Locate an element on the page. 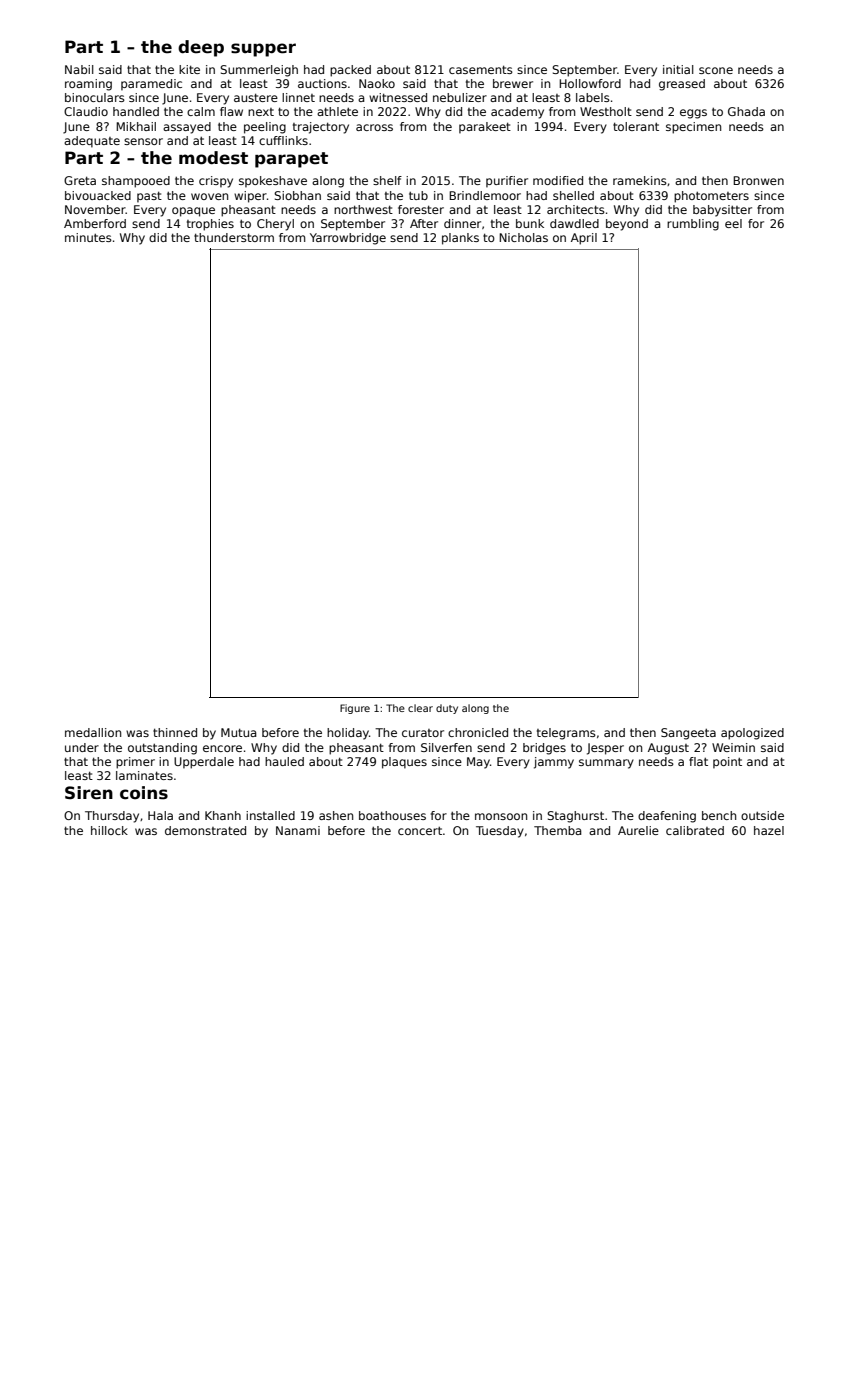 This page has width=849, height=1400. labels is located at coordinates (593, 97).
